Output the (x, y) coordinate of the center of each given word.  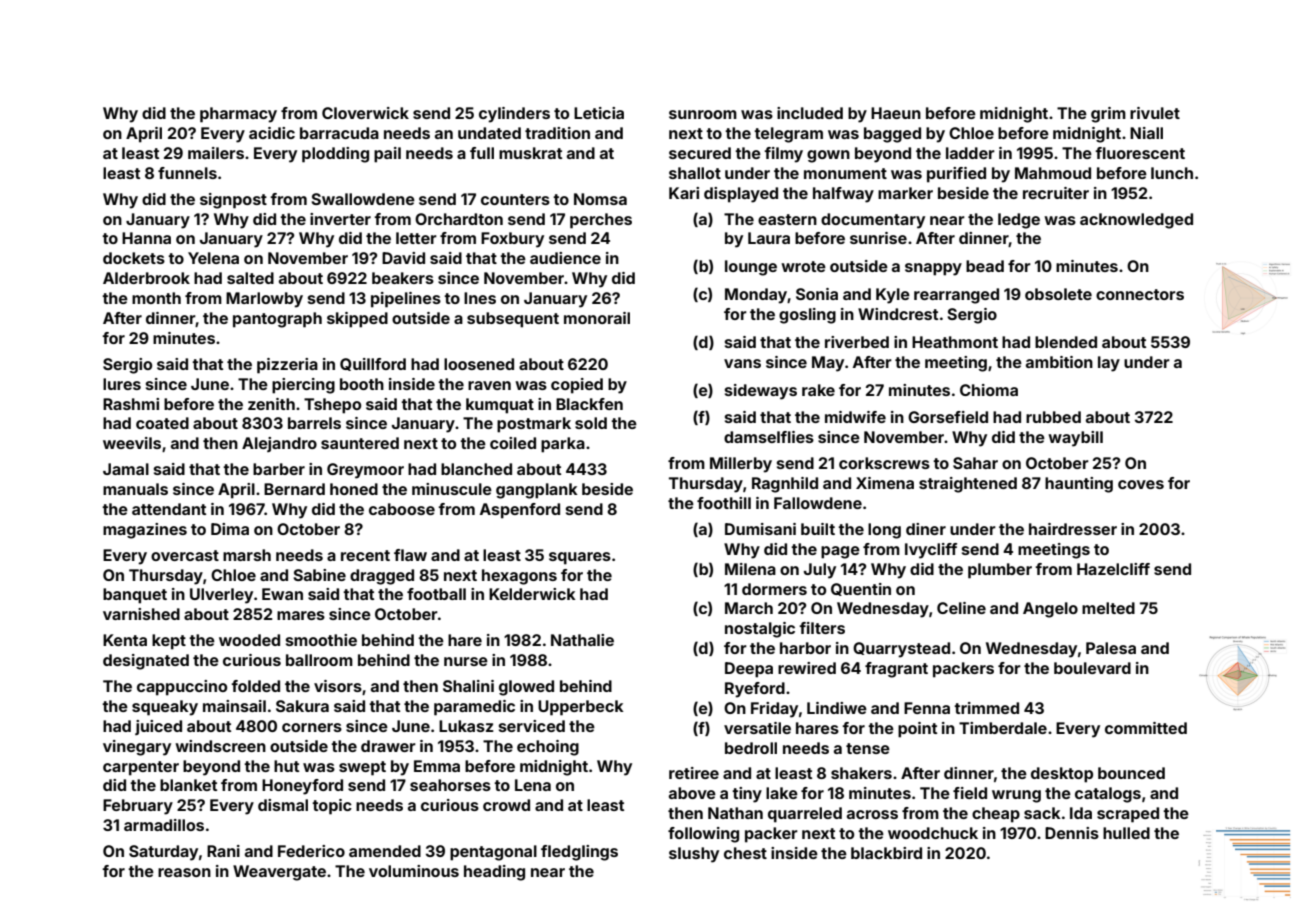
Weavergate (279, 873)
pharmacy (238, 115)
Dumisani (760, 529)
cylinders (514, 115)
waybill (1075, 439)
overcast (185, 555)
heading (494, 873)
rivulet (1155, 113)
